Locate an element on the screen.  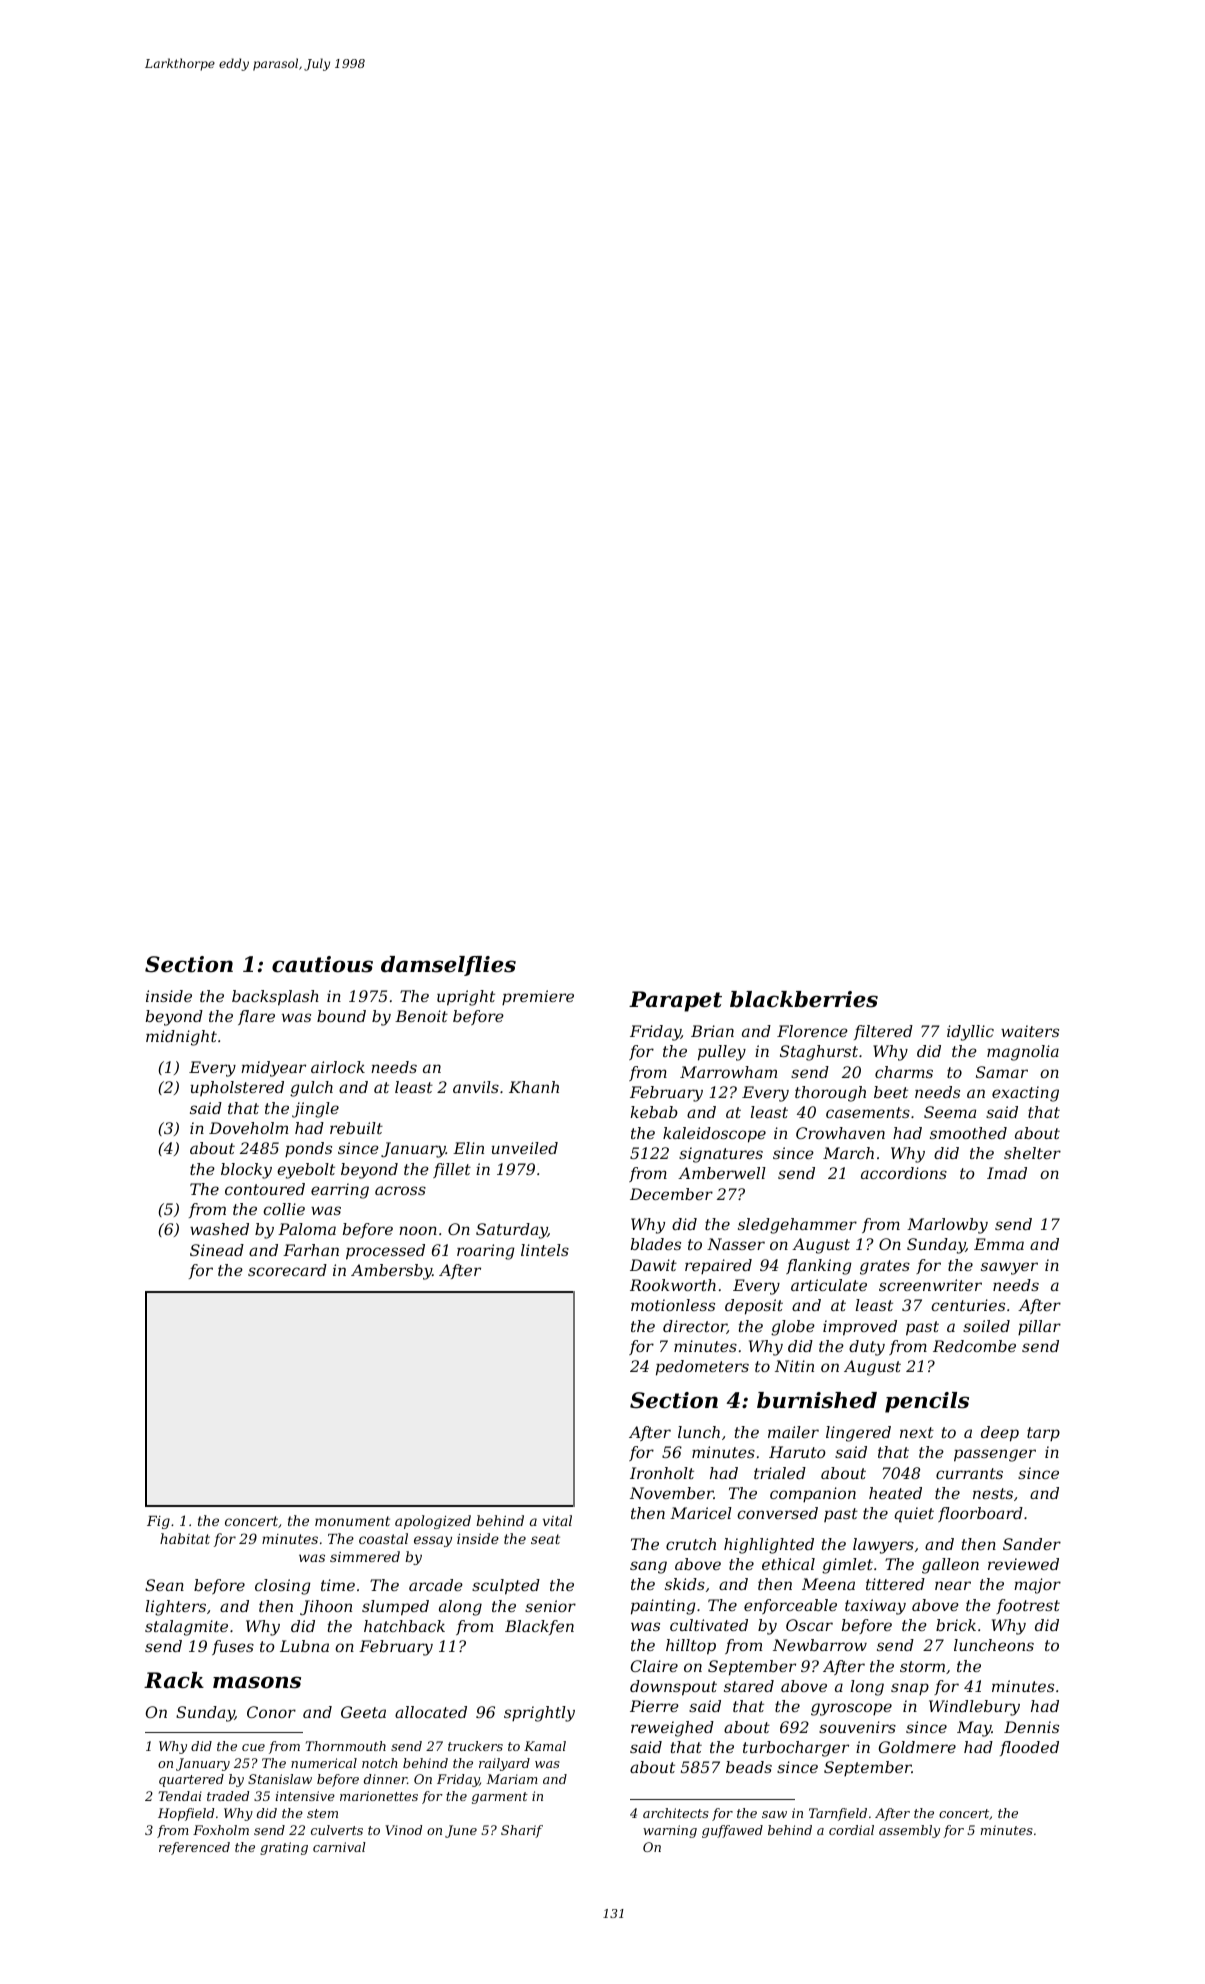
grating is located at coordinates (284, 1848).
